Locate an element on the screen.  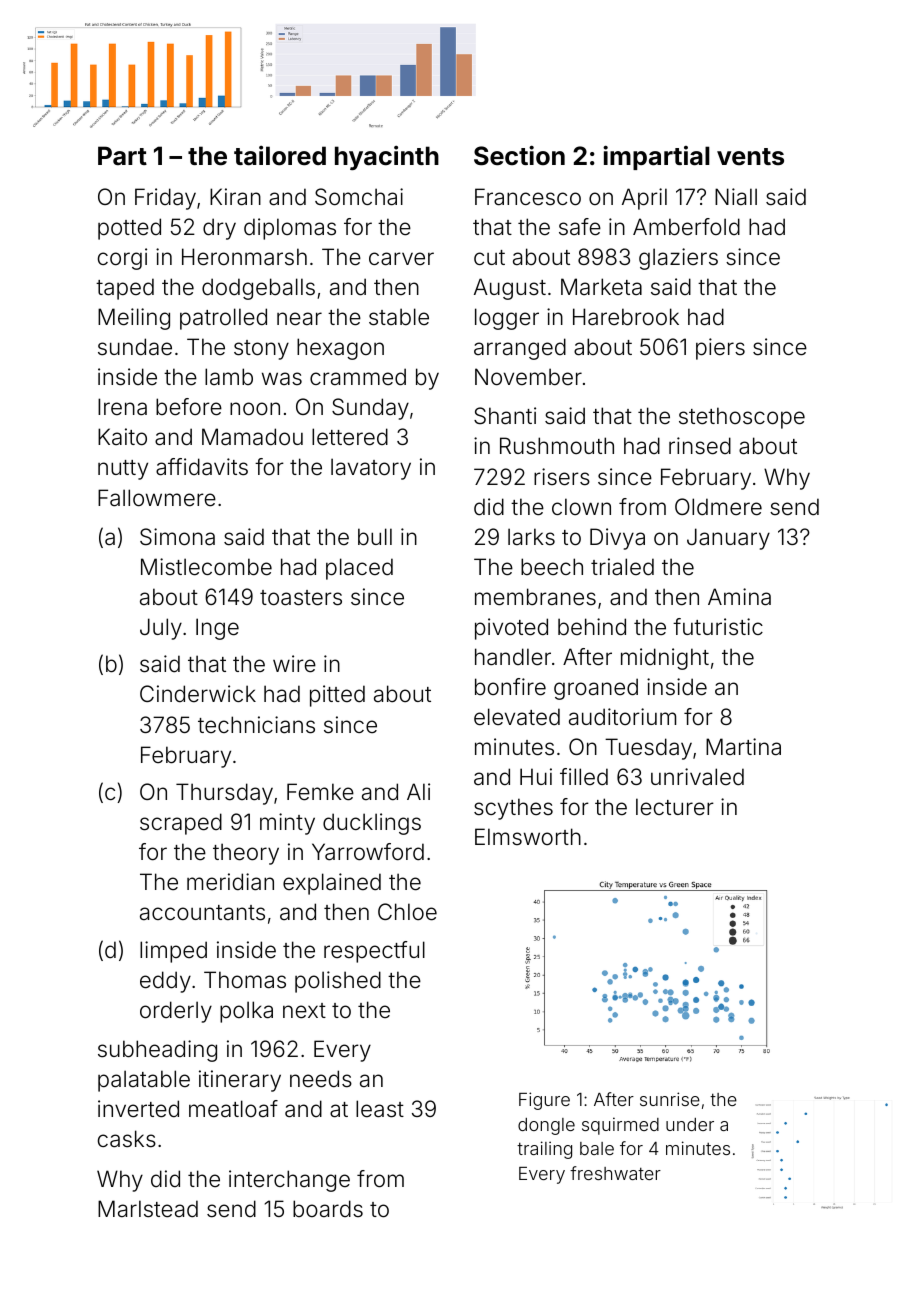
technicians is located at coordinates (256, 725).
